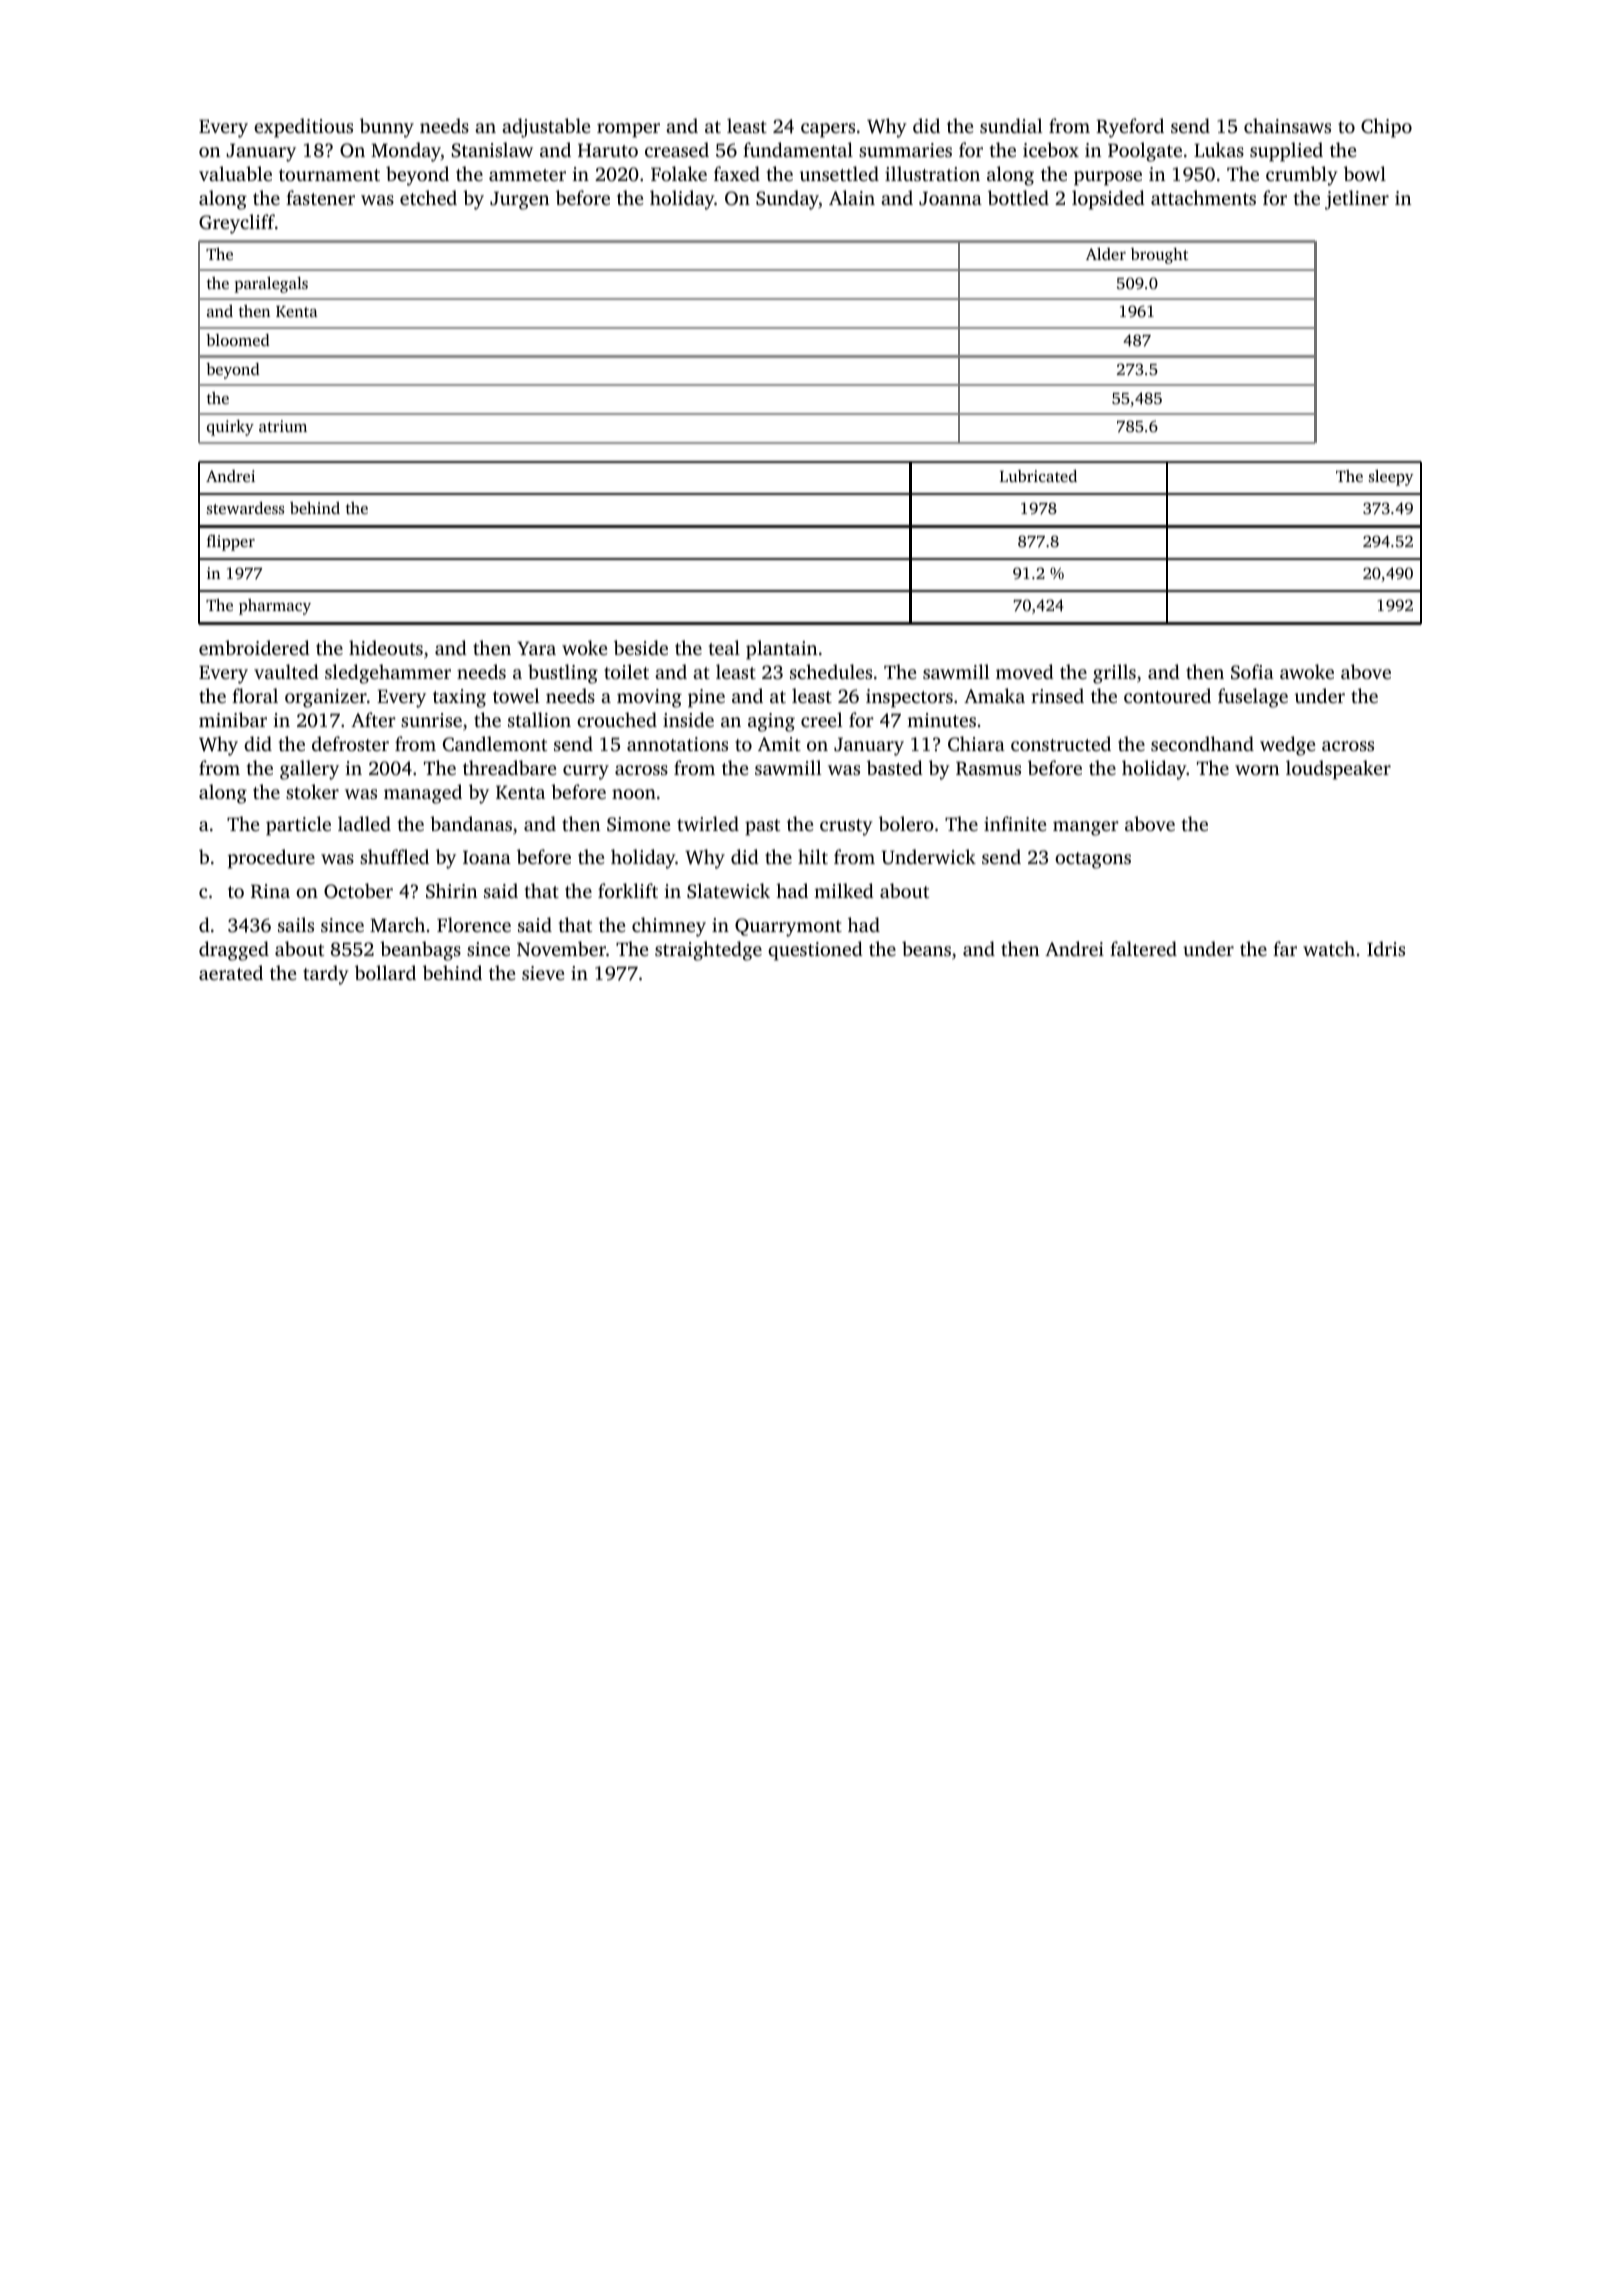 The image size is (1620, 2292). Describe the element at coordinates (1038, 476) in the screenshot. I see `Lubricated` at that location.
